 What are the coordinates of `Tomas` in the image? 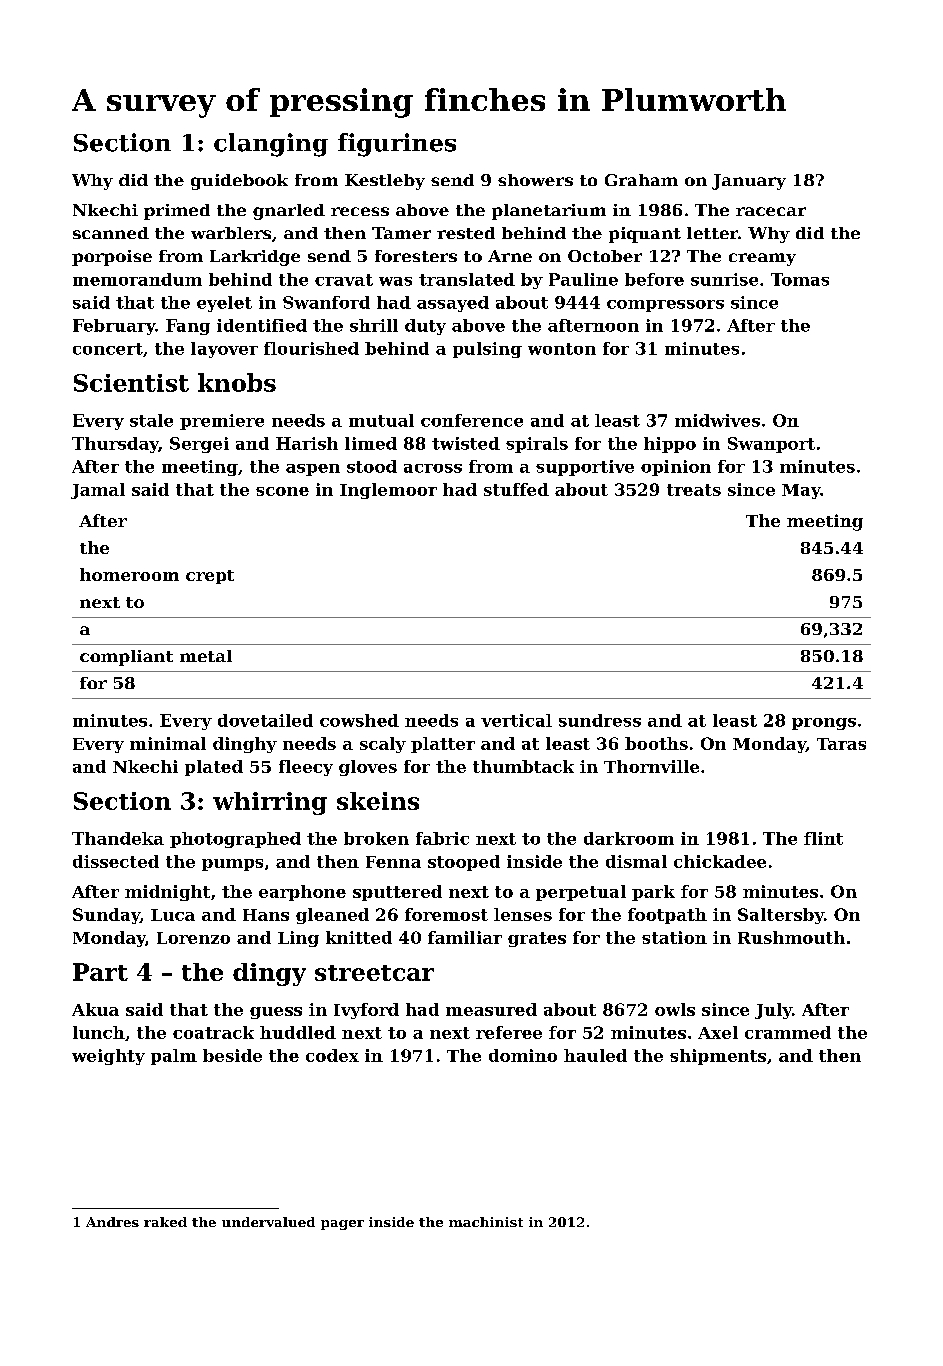 It's located at (800, 279).
